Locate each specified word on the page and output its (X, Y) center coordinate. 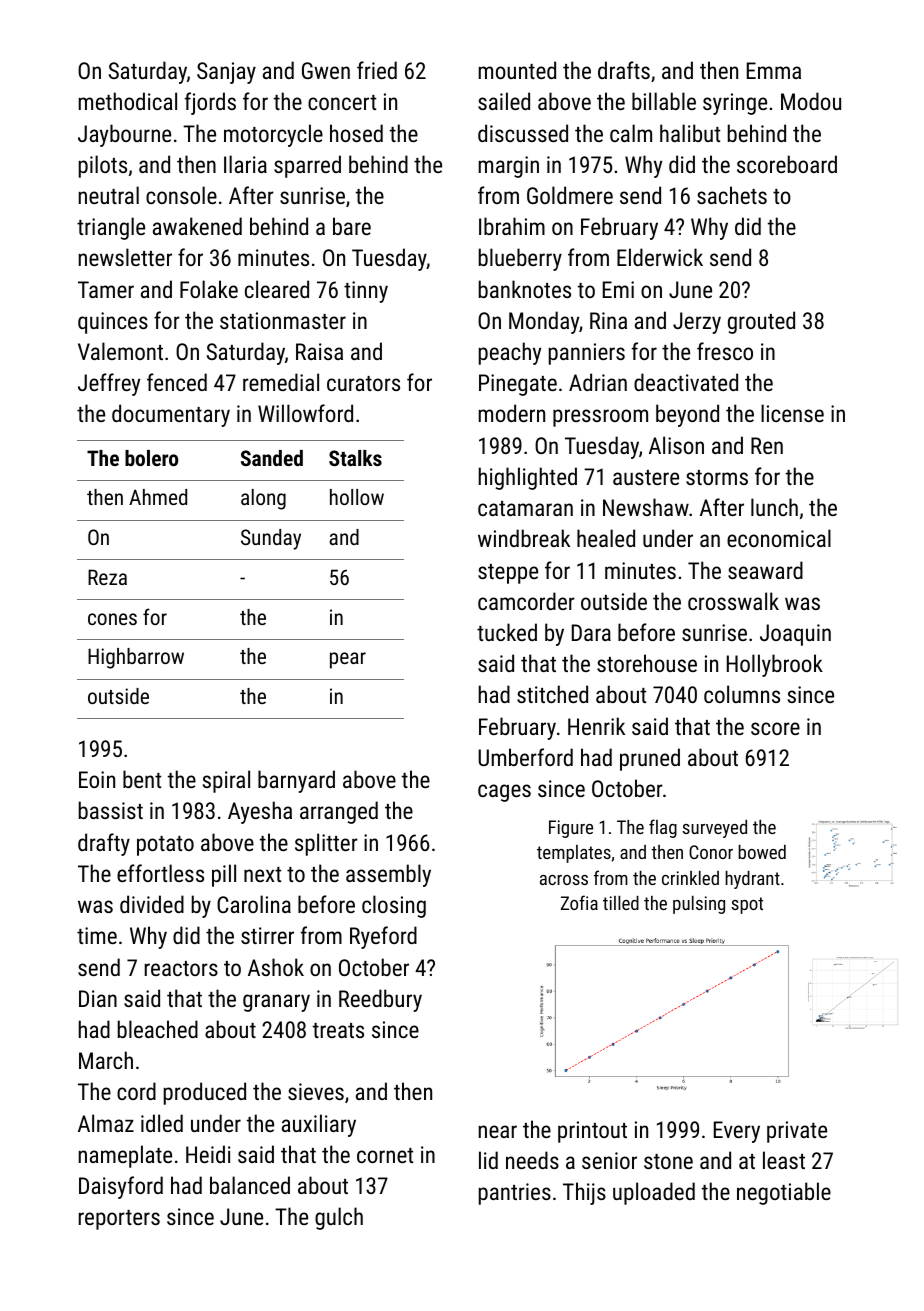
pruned (650, 759)
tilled (621, 903)
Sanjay (226, 73)
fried (377, 70)
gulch (339, 1218)
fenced (177, 382)
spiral (226, 781)
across (564, 880)
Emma (774, 70)
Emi (618, 289)
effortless (160, 873)
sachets (732, 195)
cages (504, 793)
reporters (119, 1220)
